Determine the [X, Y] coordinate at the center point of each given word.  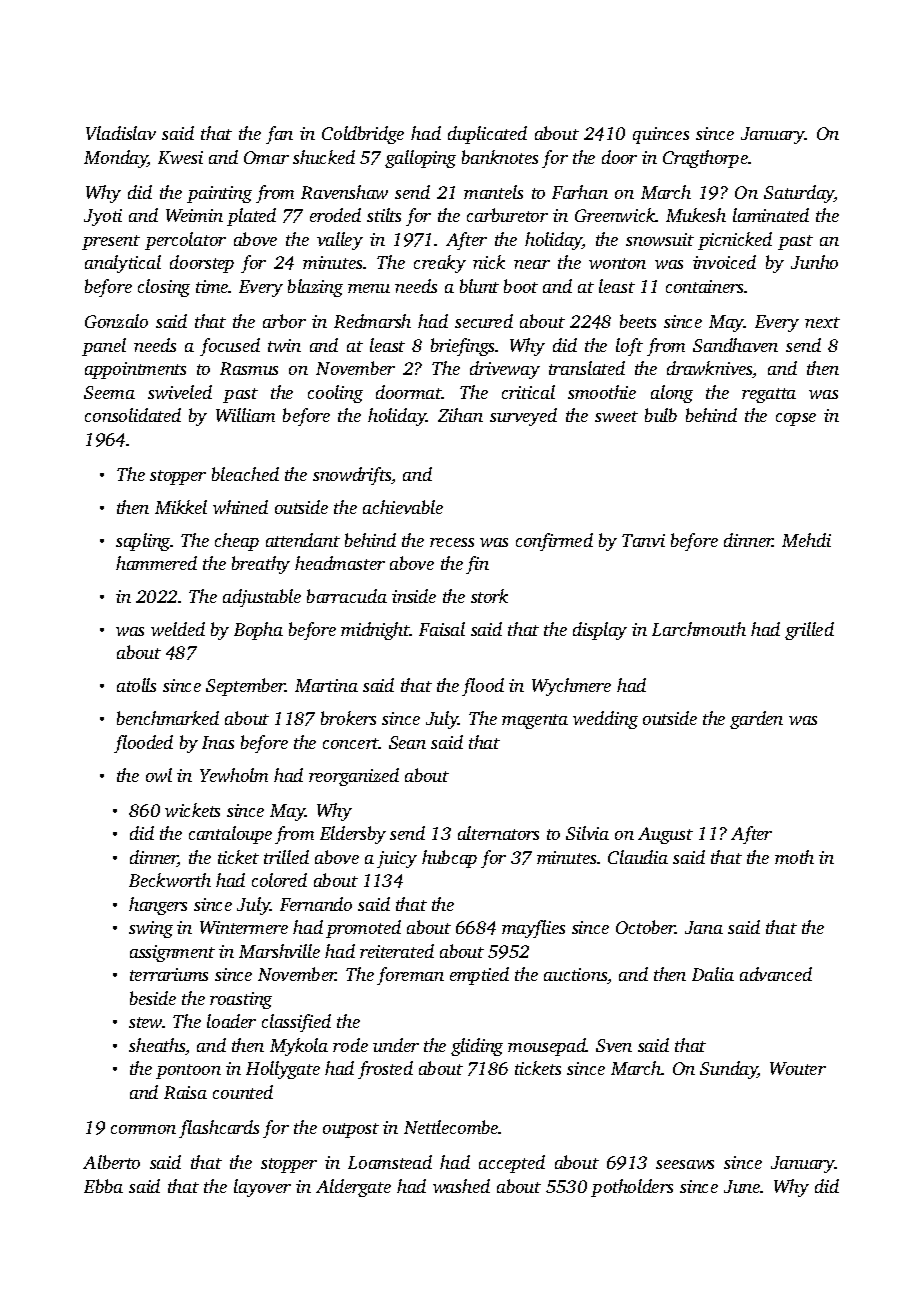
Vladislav [121, 133]
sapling [143, 542]
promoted [363, 929]
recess [452, 542]
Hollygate [283, 1070]
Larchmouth [699, 629]
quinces [661, 135]
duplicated [487, 135]
